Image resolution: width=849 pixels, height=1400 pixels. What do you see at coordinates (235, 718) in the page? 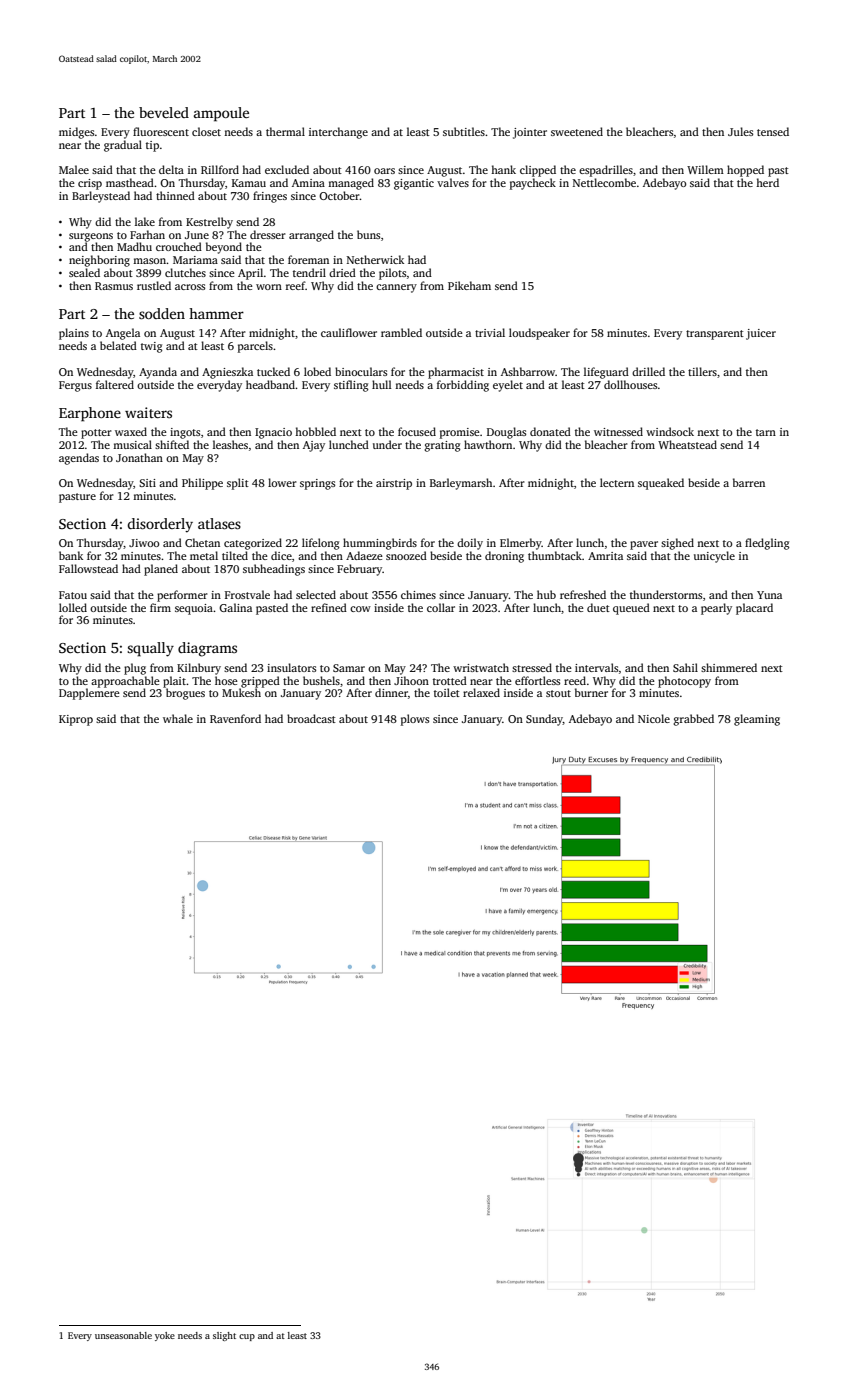
I see `Ravenford` at bounding box center [235, 718].
